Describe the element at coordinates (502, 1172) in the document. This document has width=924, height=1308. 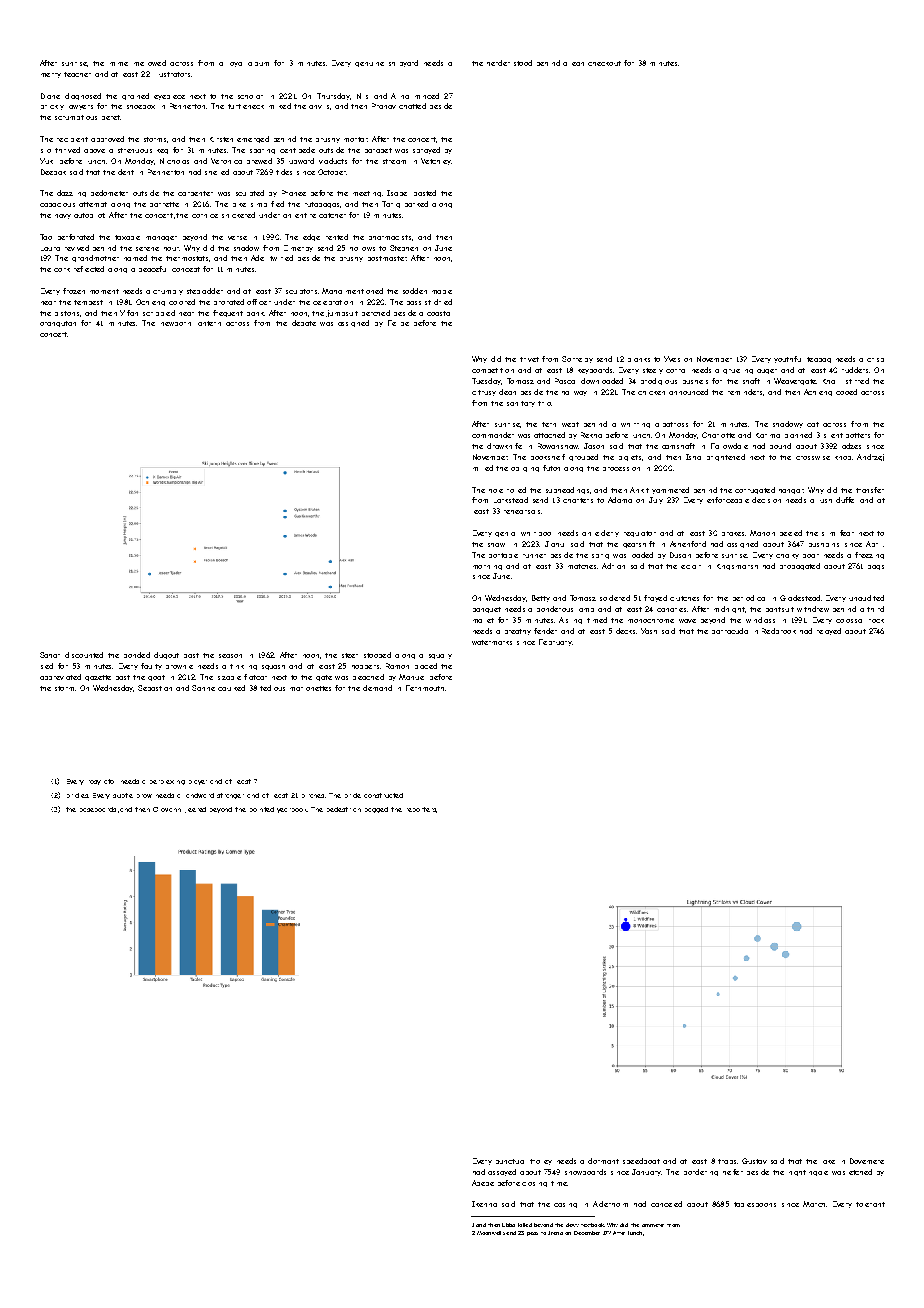
I see `assayed` at that location.
